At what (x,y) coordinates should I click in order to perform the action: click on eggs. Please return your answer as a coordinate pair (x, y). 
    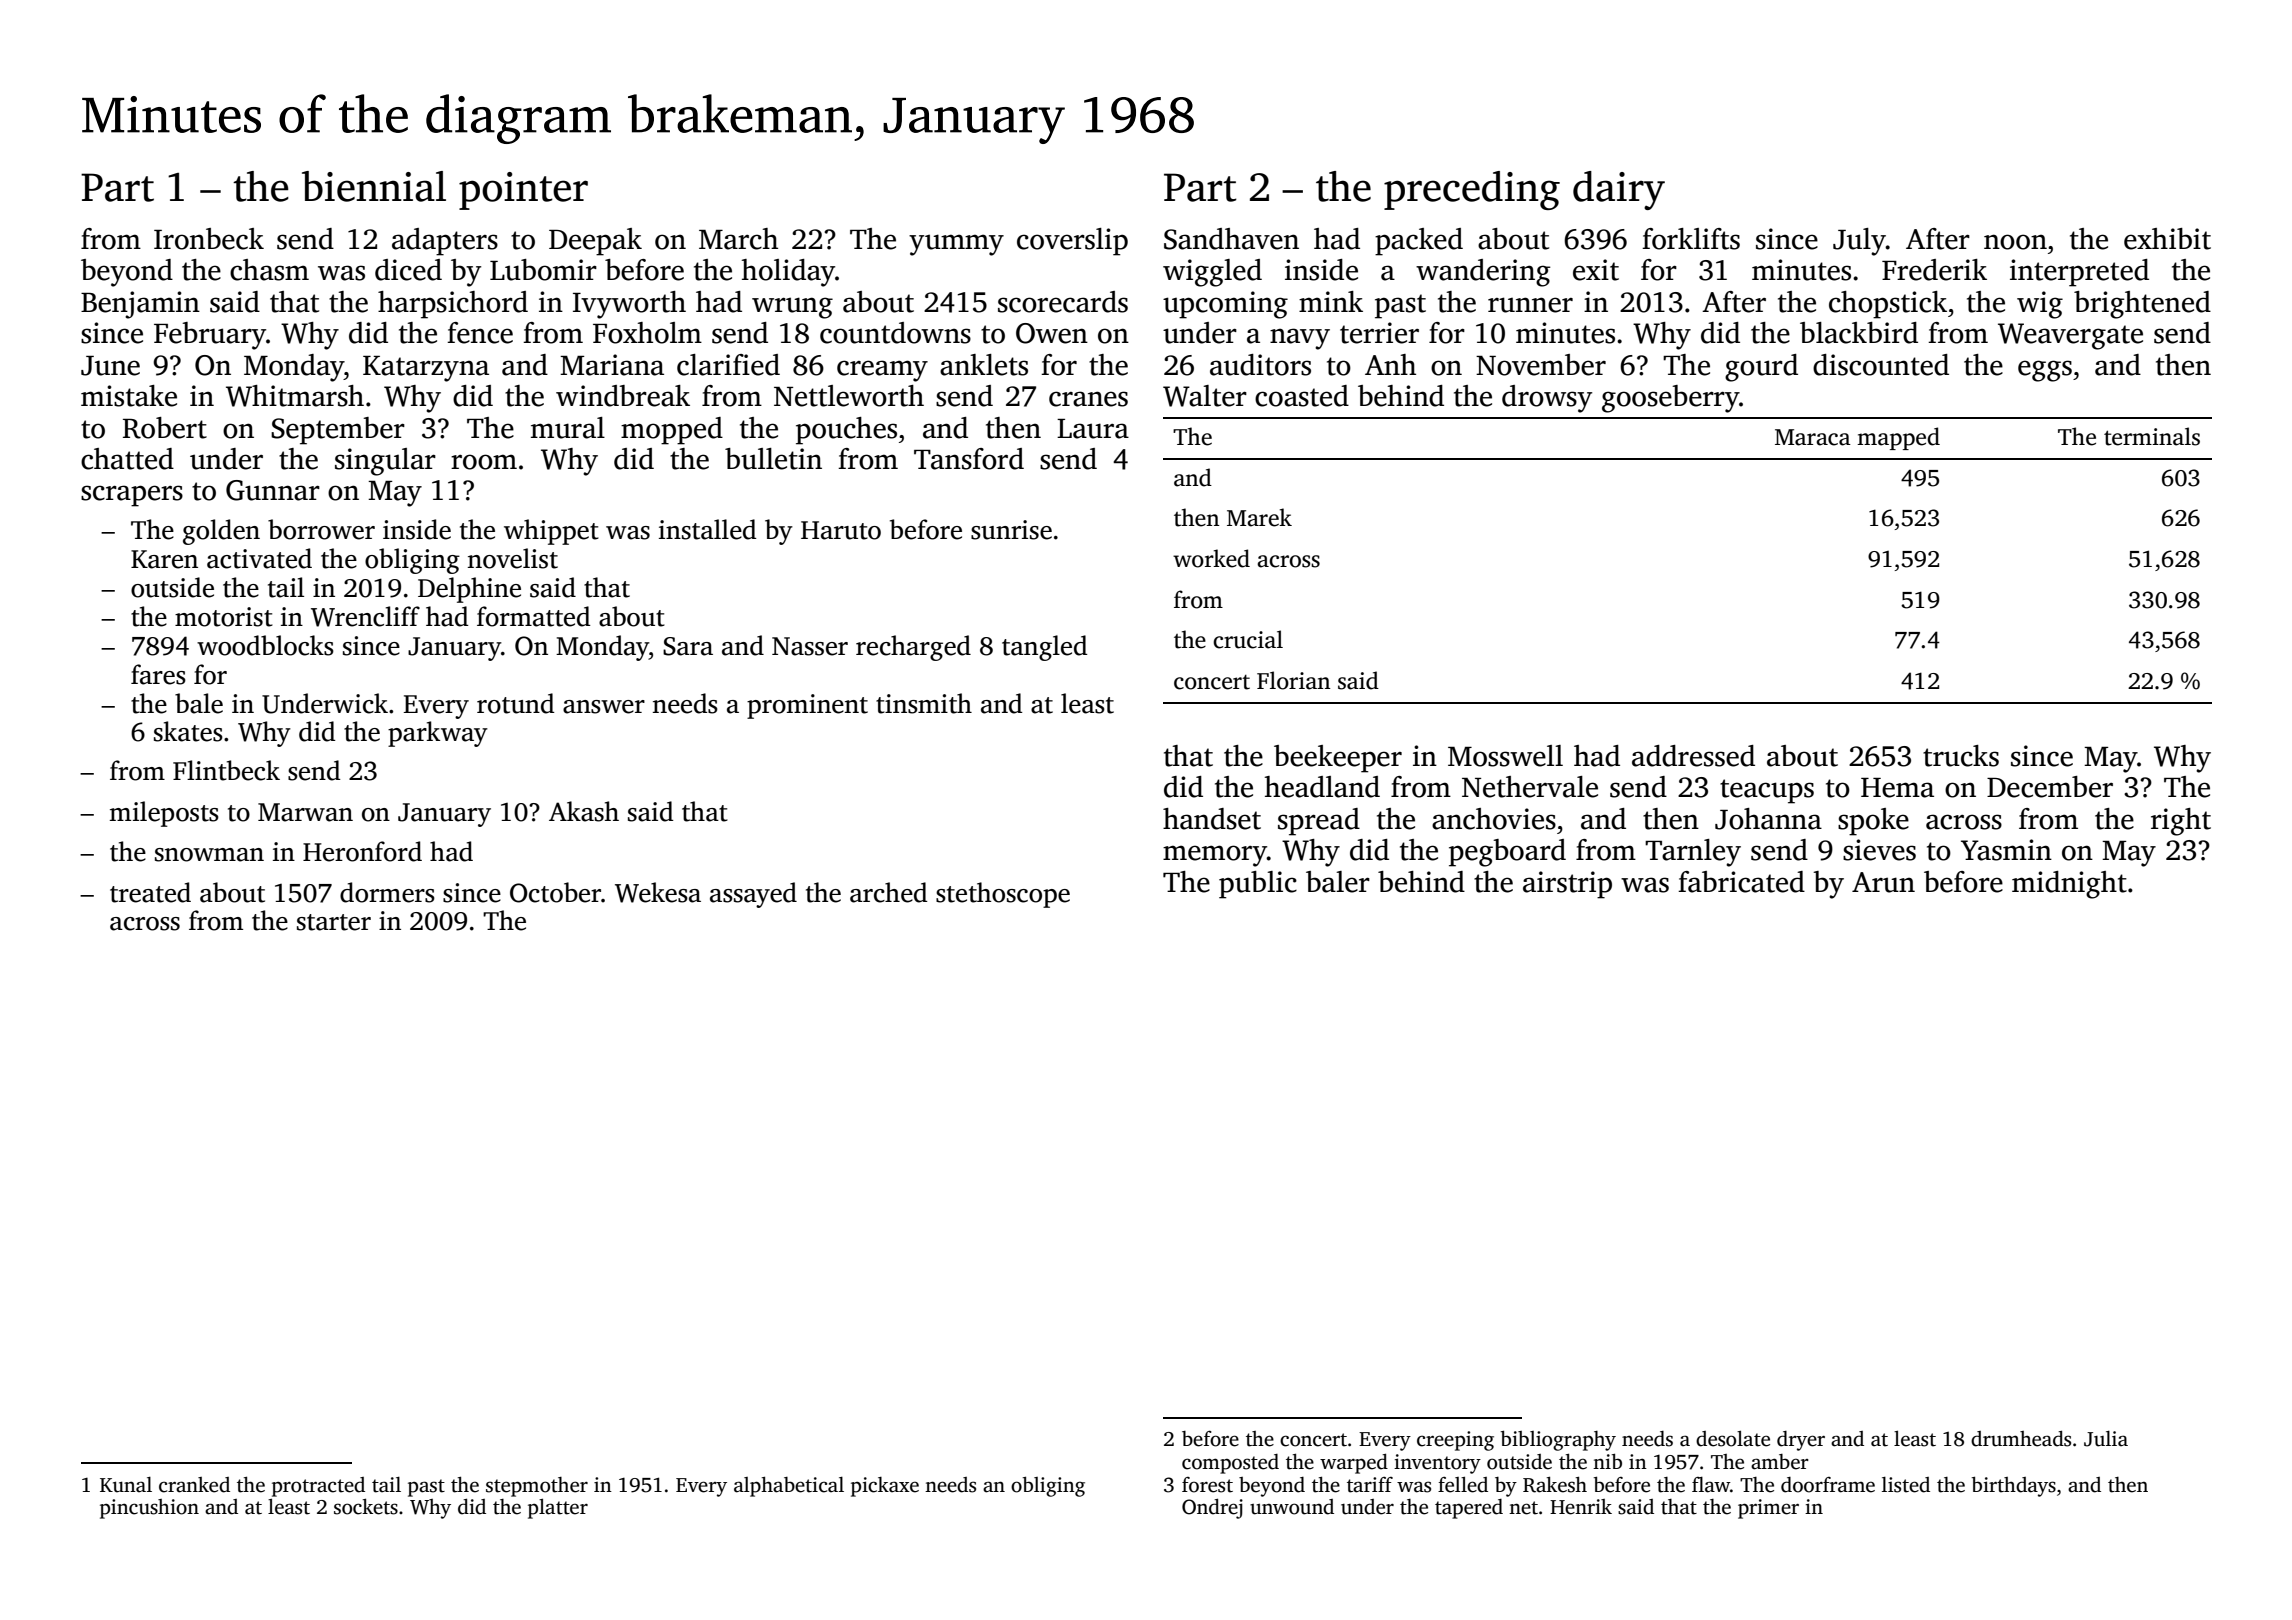
    Looking at the image, I should click on (2045, 371).
